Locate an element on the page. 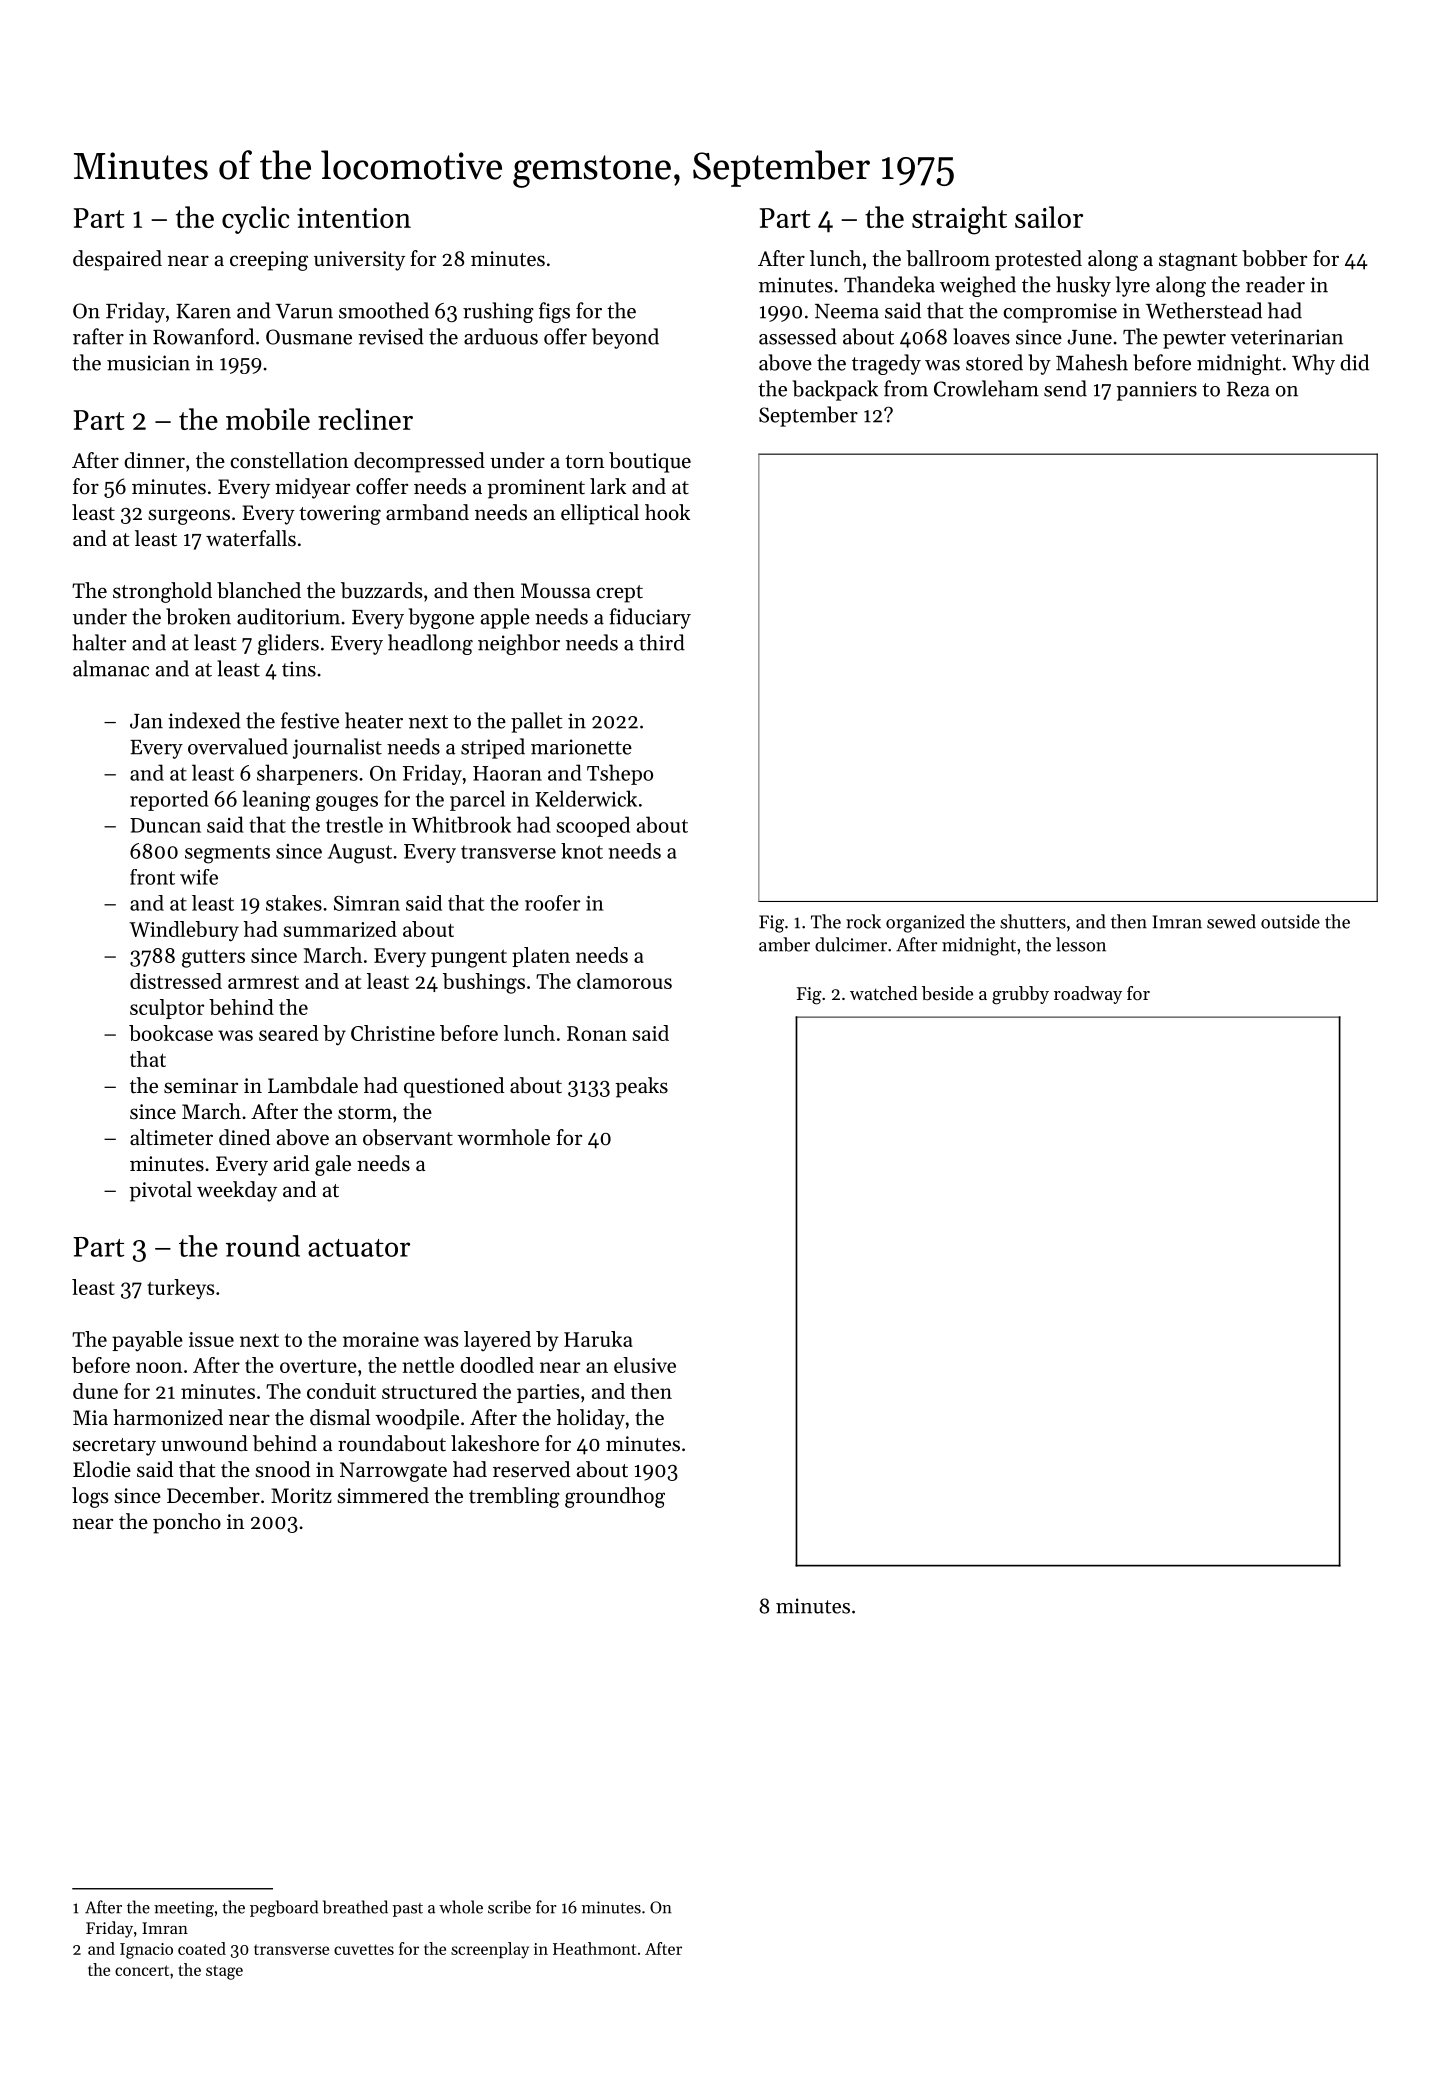 This page has height=2100, width=1450. midyear is located at coordinates (312, 488).
